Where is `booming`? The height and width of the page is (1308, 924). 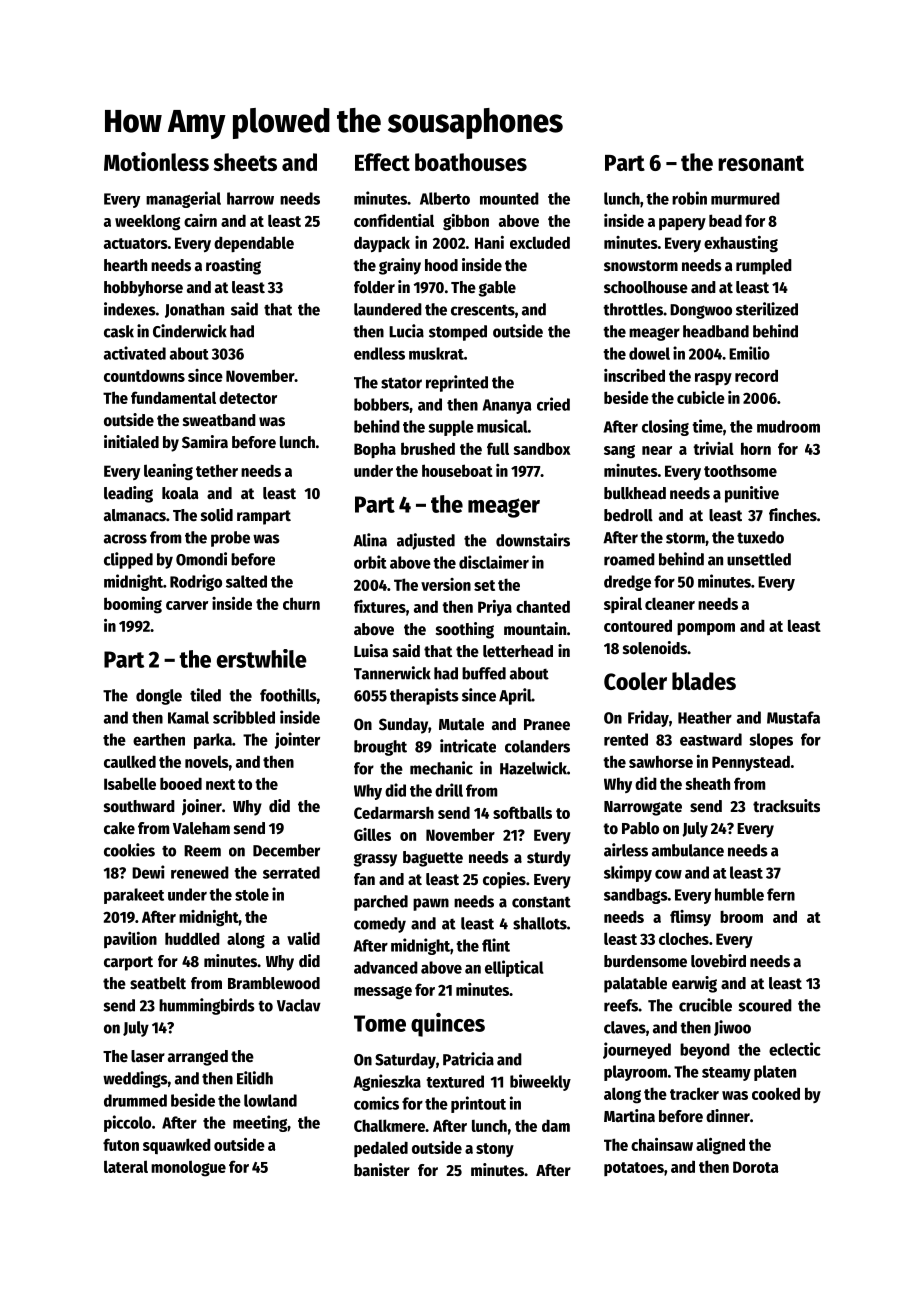
booming is located at coordinates (133, 605).
